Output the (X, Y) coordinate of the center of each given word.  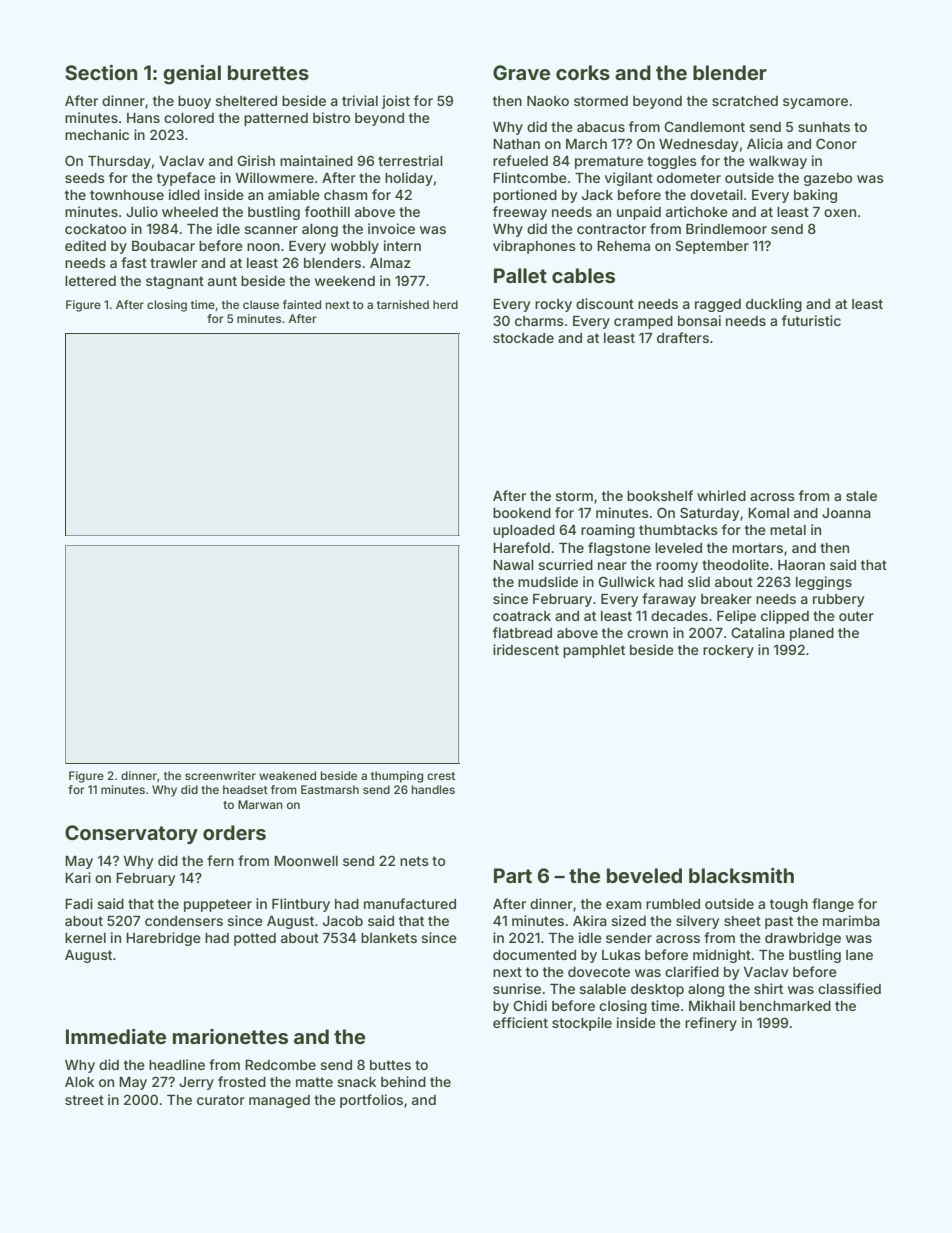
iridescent (526, 649)
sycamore (815, 103)
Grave (521, 72)
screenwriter (220, 775)
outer (856, 616)
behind (403, 1081)
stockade (523, 338)
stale (861, 496)
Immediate (116, 1036)
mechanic (97, 134)
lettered (90, 281)
